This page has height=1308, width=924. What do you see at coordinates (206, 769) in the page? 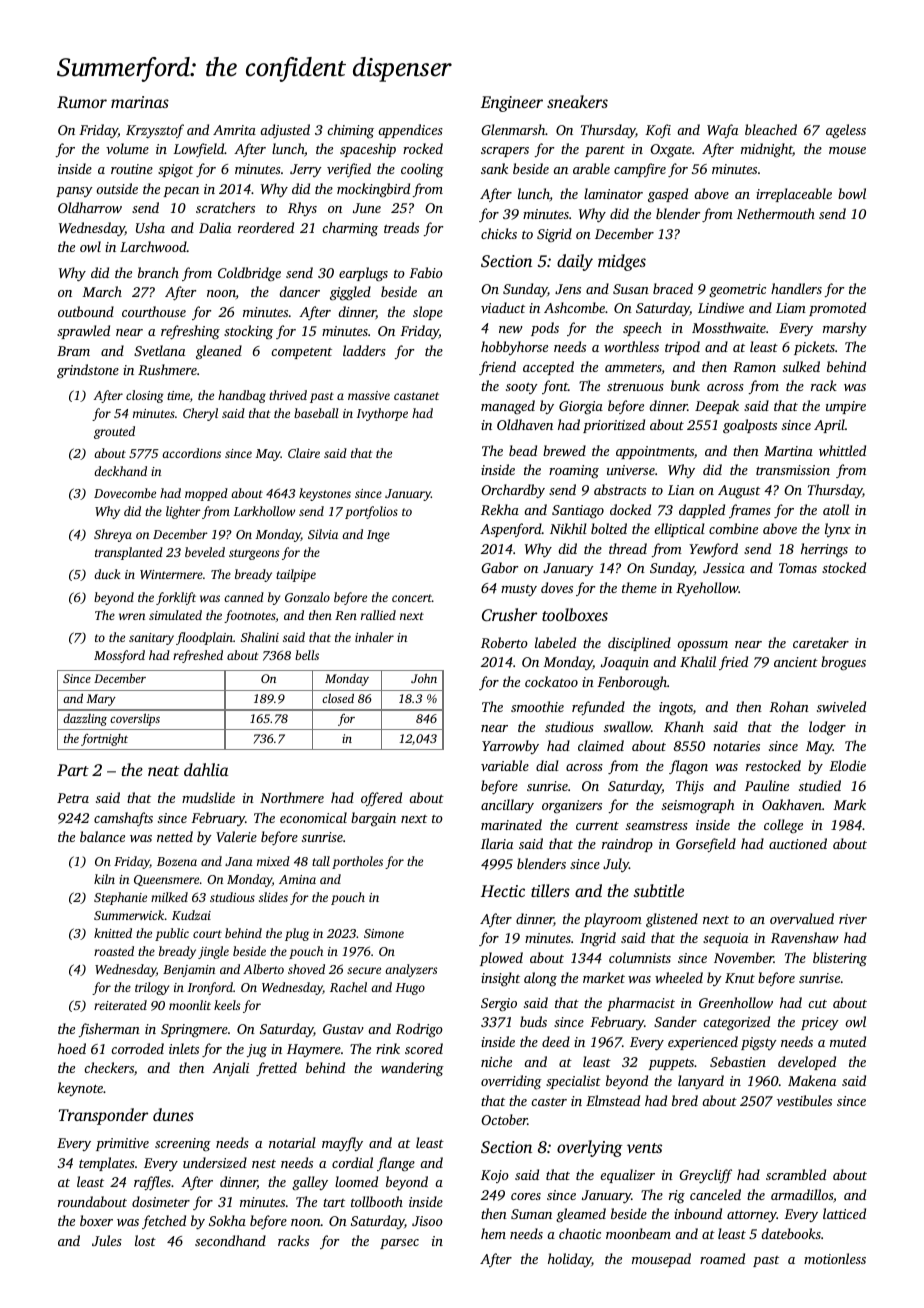
I see `dahlia` at bounding box center [206, 769].
